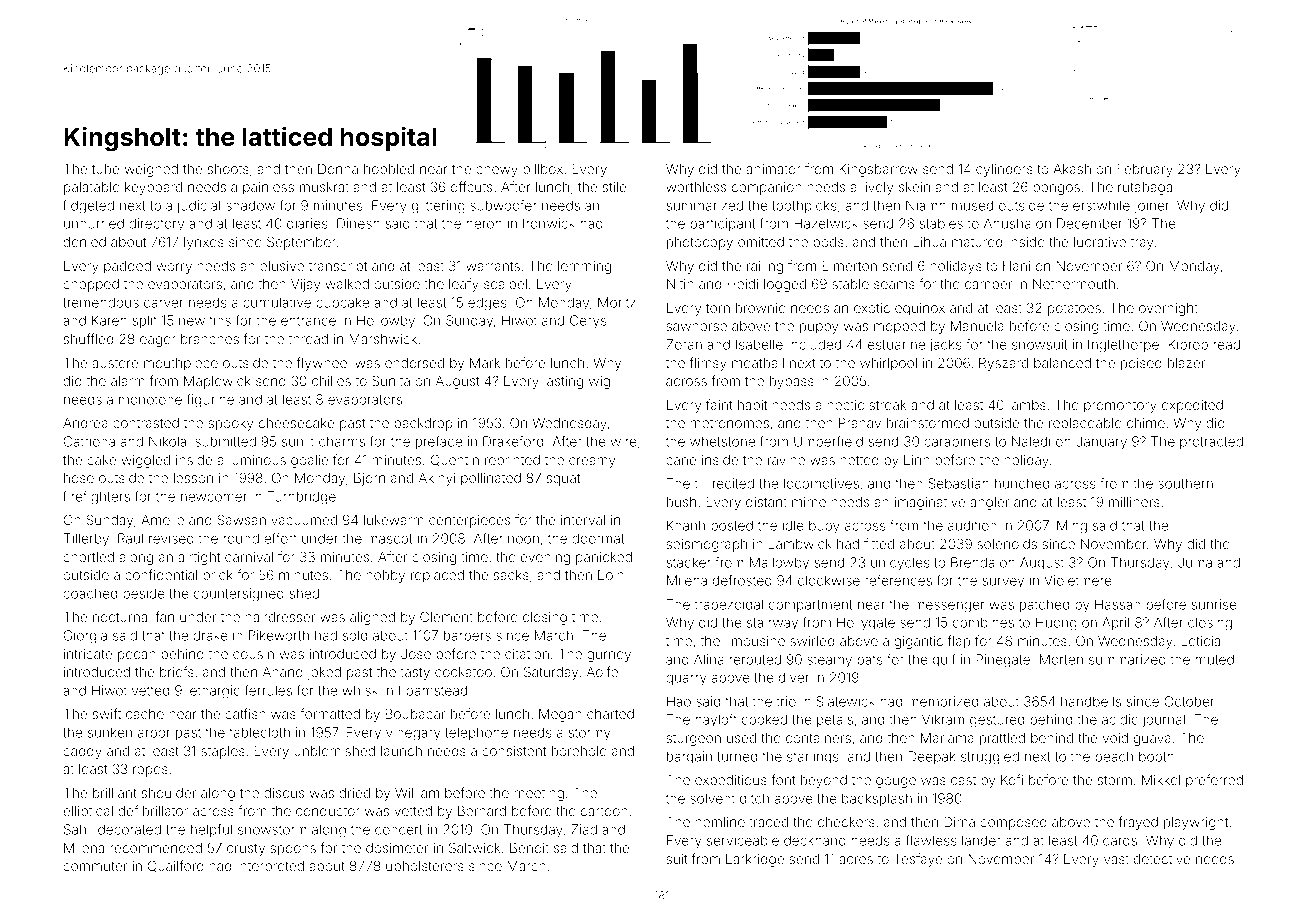 This screenshot has width=1308, height=924. Describe the element at coordinates (1072, 169) in the screenshot. I see `Akash` at that location.
